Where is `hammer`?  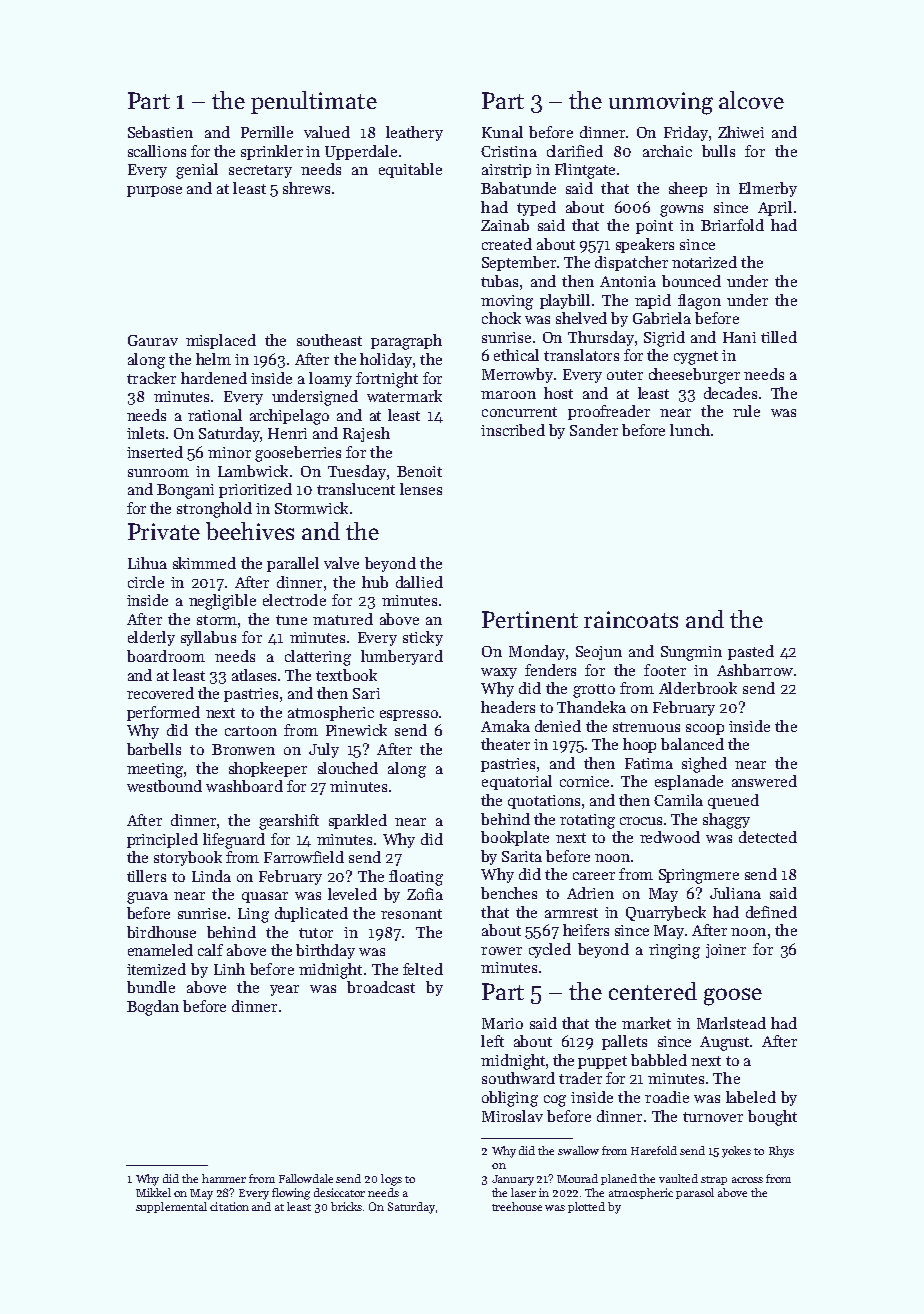
hammer is located at coordinates (224, 1178).
